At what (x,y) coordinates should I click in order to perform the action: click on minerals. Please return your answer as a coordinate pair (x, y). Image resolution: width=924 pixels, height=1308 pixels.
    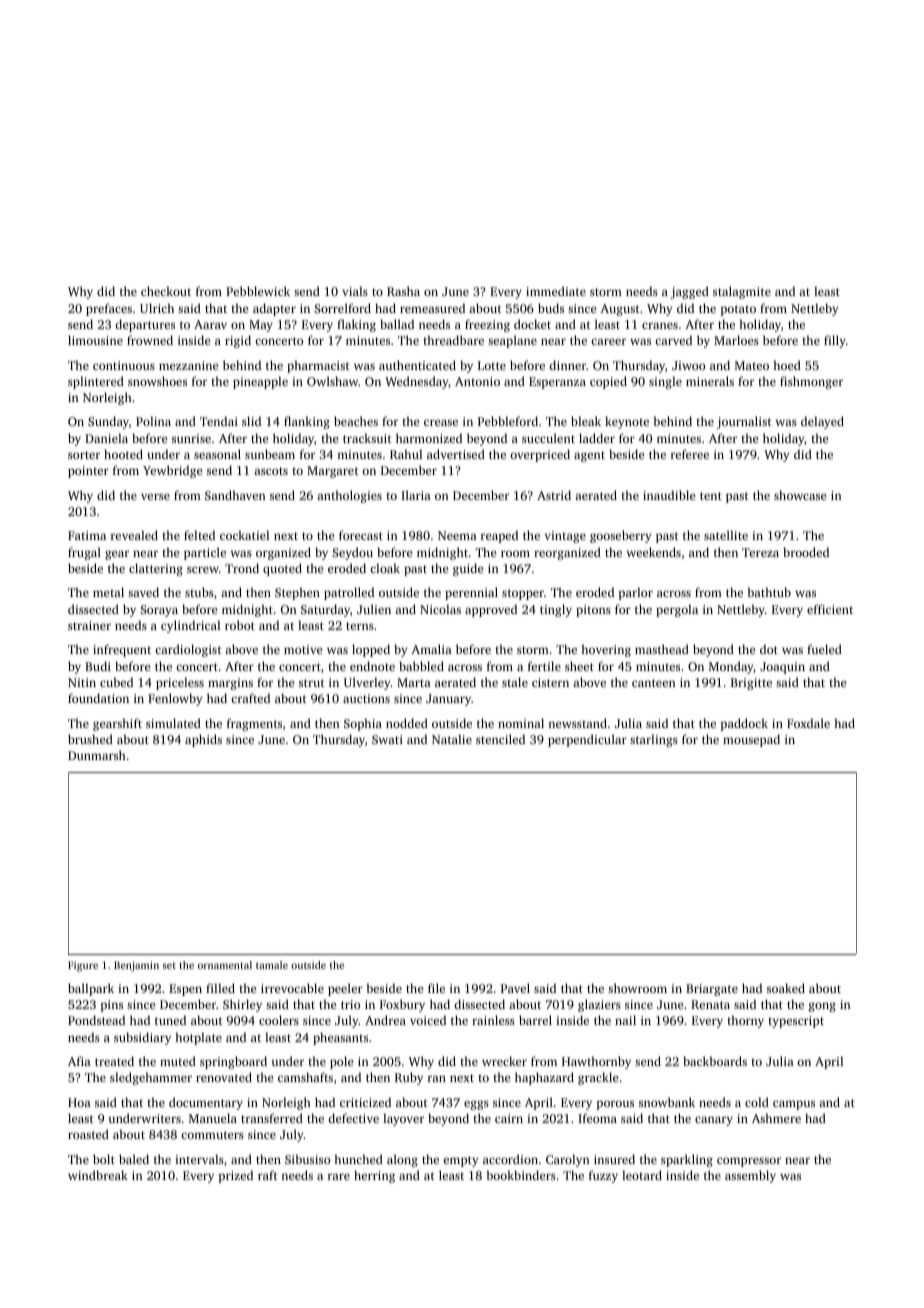
    Looking at the image, I should click on (710, 381).
